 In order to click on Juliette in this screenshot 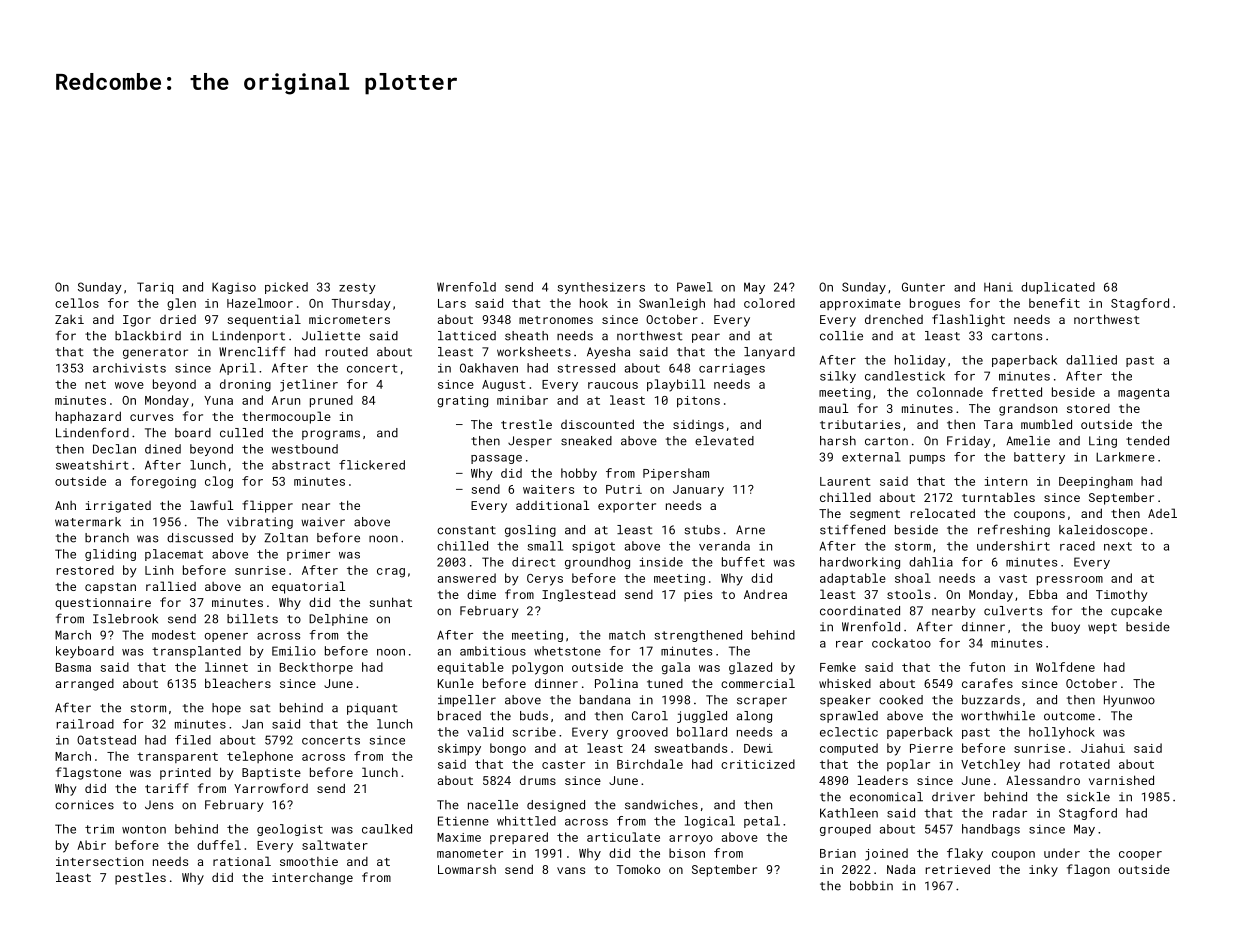, I will do `click(331, 336)`.
